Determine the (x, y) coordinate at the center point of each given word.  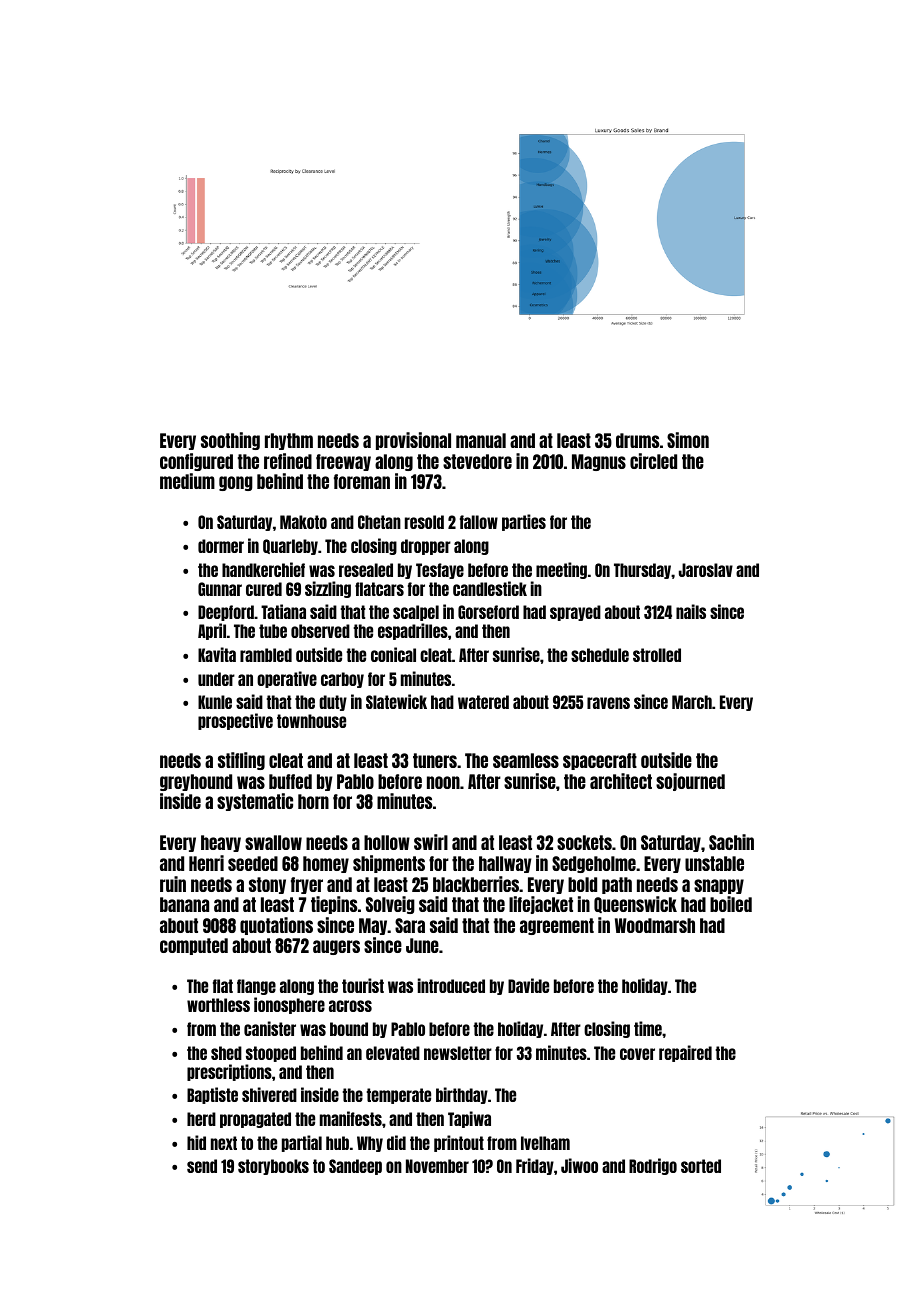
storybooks (273, 1167)
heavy (221, 843)
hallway (505, 864)
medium (187, 481)
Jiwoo (579, 1165)
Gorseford (488, 612)
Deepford (226, 613)
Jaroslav (706, 570)
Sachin (731, 842)
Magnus (599, 462)
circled (653, 461)
